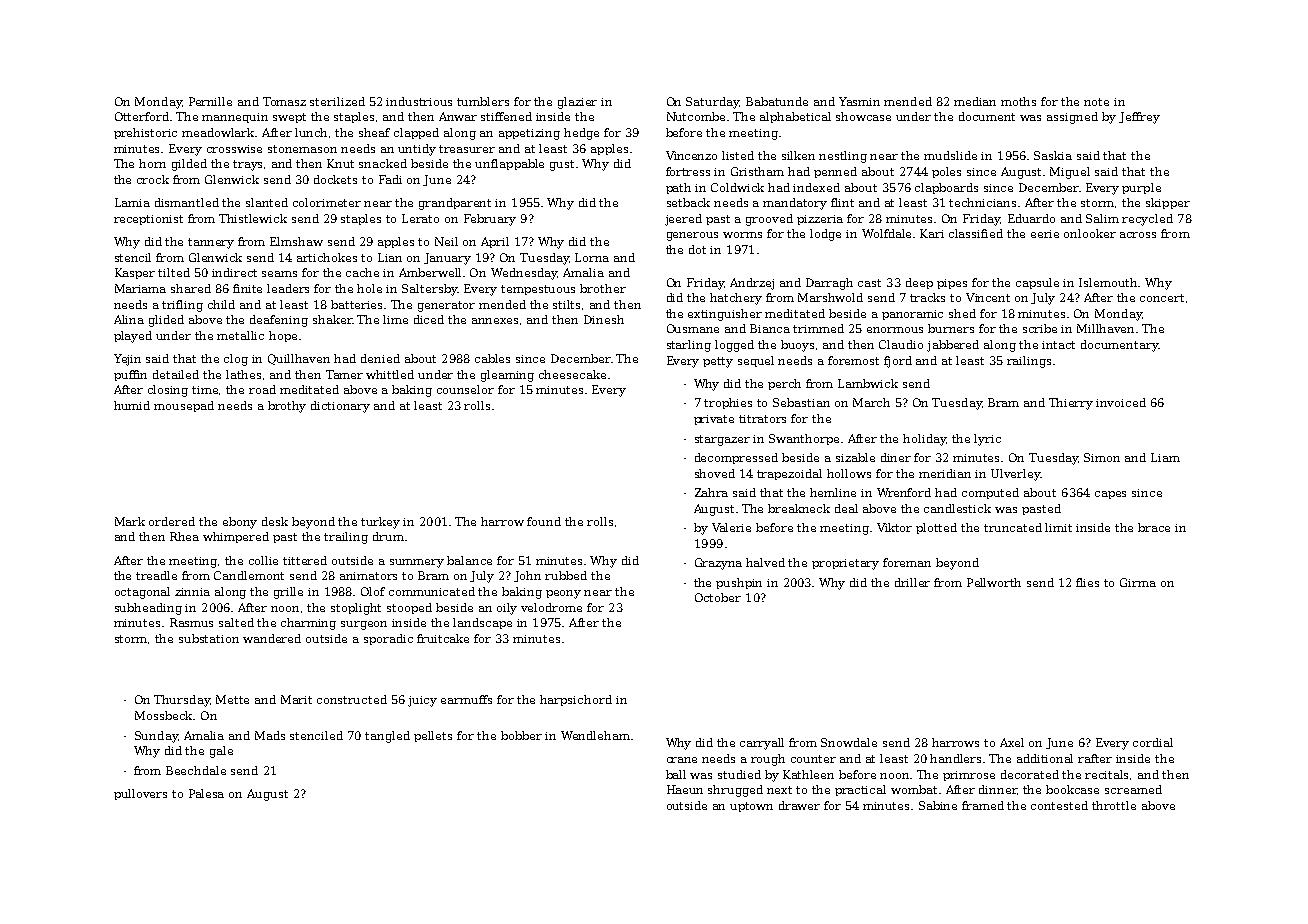  What do you see at coordinates (813, 759) in the document?
I see `counter` at bounding box center [813, 759].
